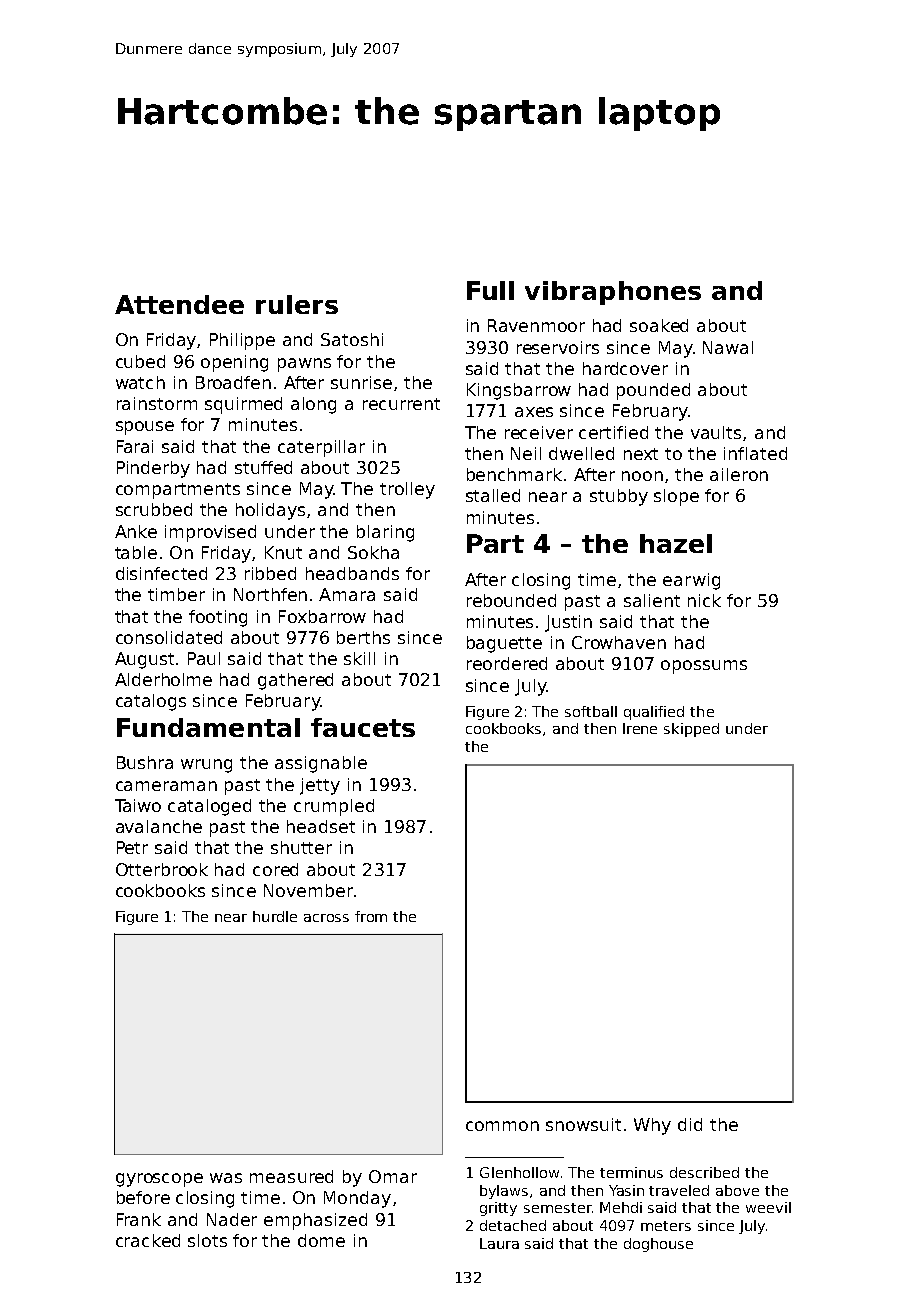  What do you see at coordinates (393, 1176) in the document?
I see `Omar` at bounding box center [393, 1176].
